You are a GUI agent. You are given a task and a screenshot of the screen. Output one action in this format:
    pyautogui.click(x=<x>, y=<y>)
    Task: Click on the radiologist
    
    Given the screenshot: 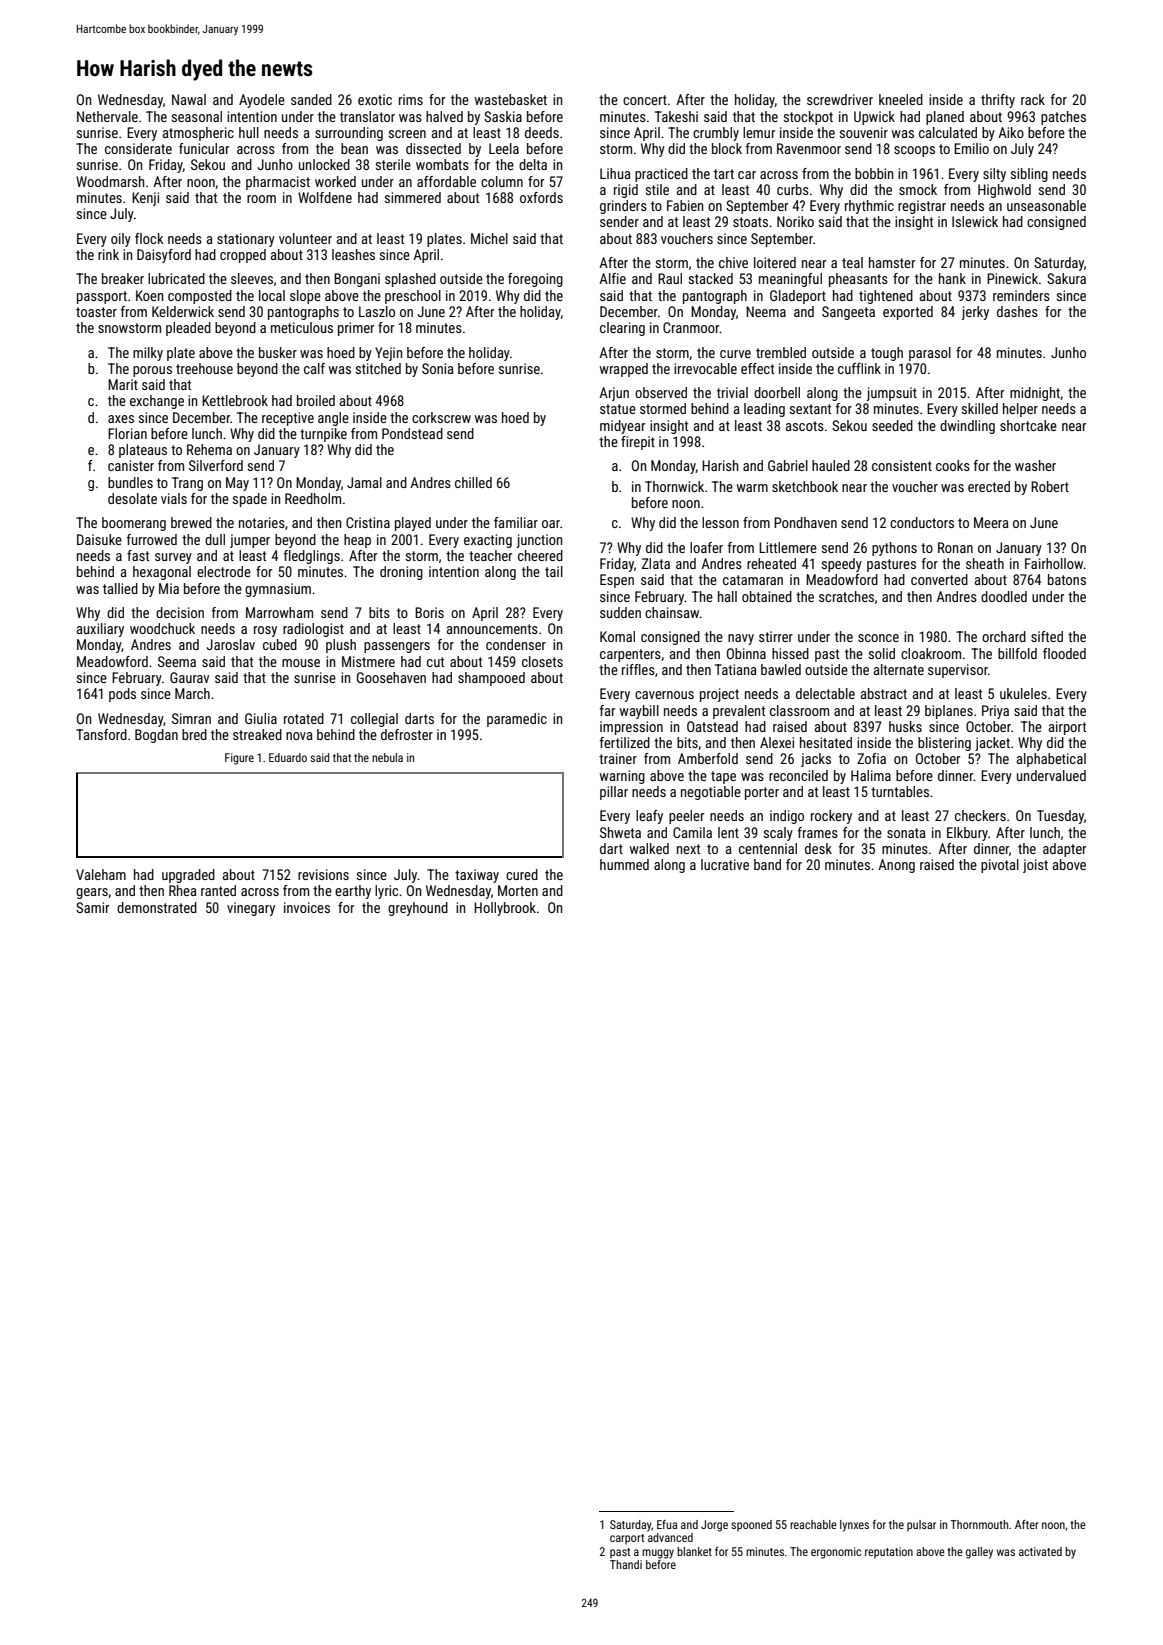 What is the action you would take?
    pyautogui.click(x=313, y=630)
